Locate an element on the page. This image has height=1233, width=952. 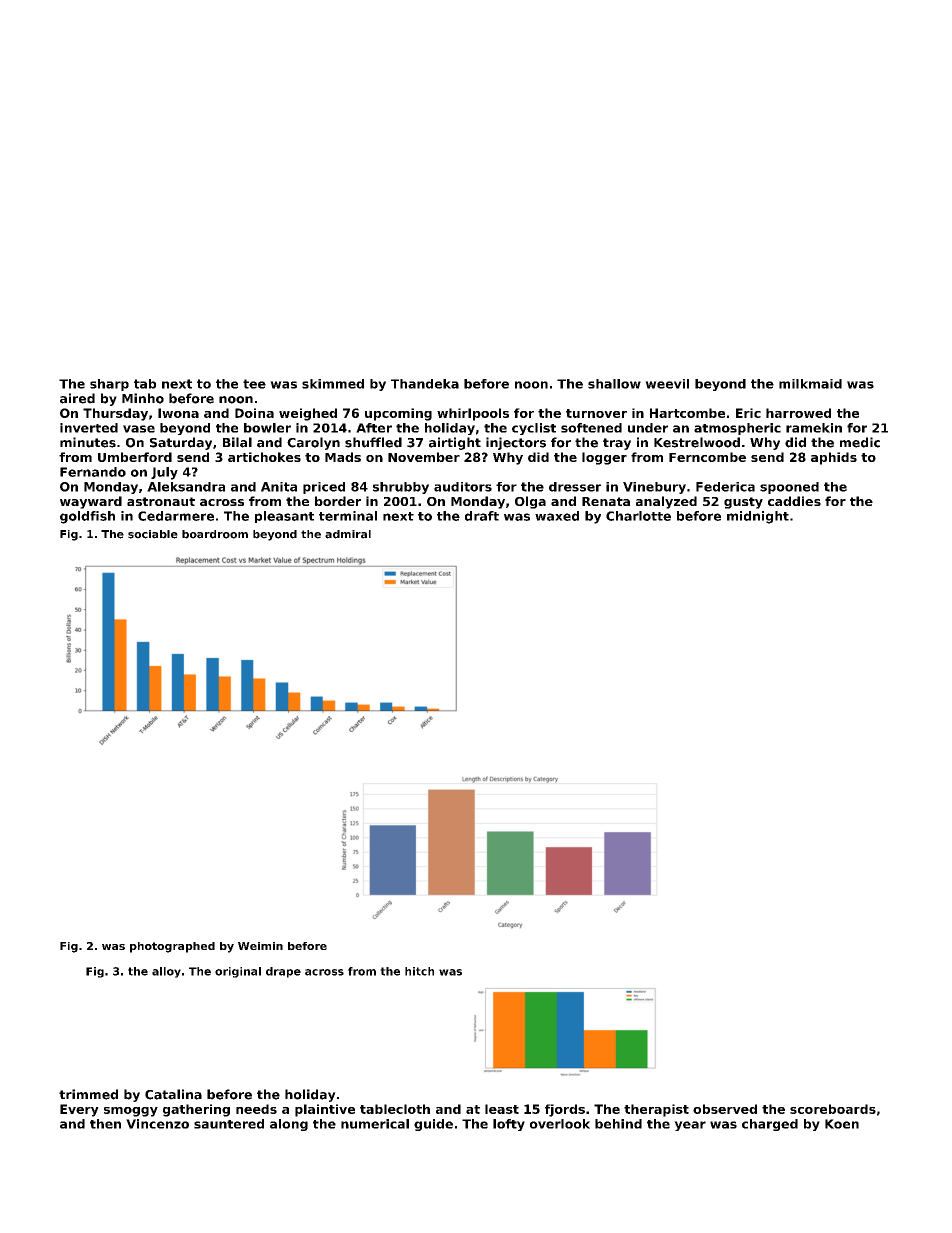
midnight is located at coordinates (758, 517).
